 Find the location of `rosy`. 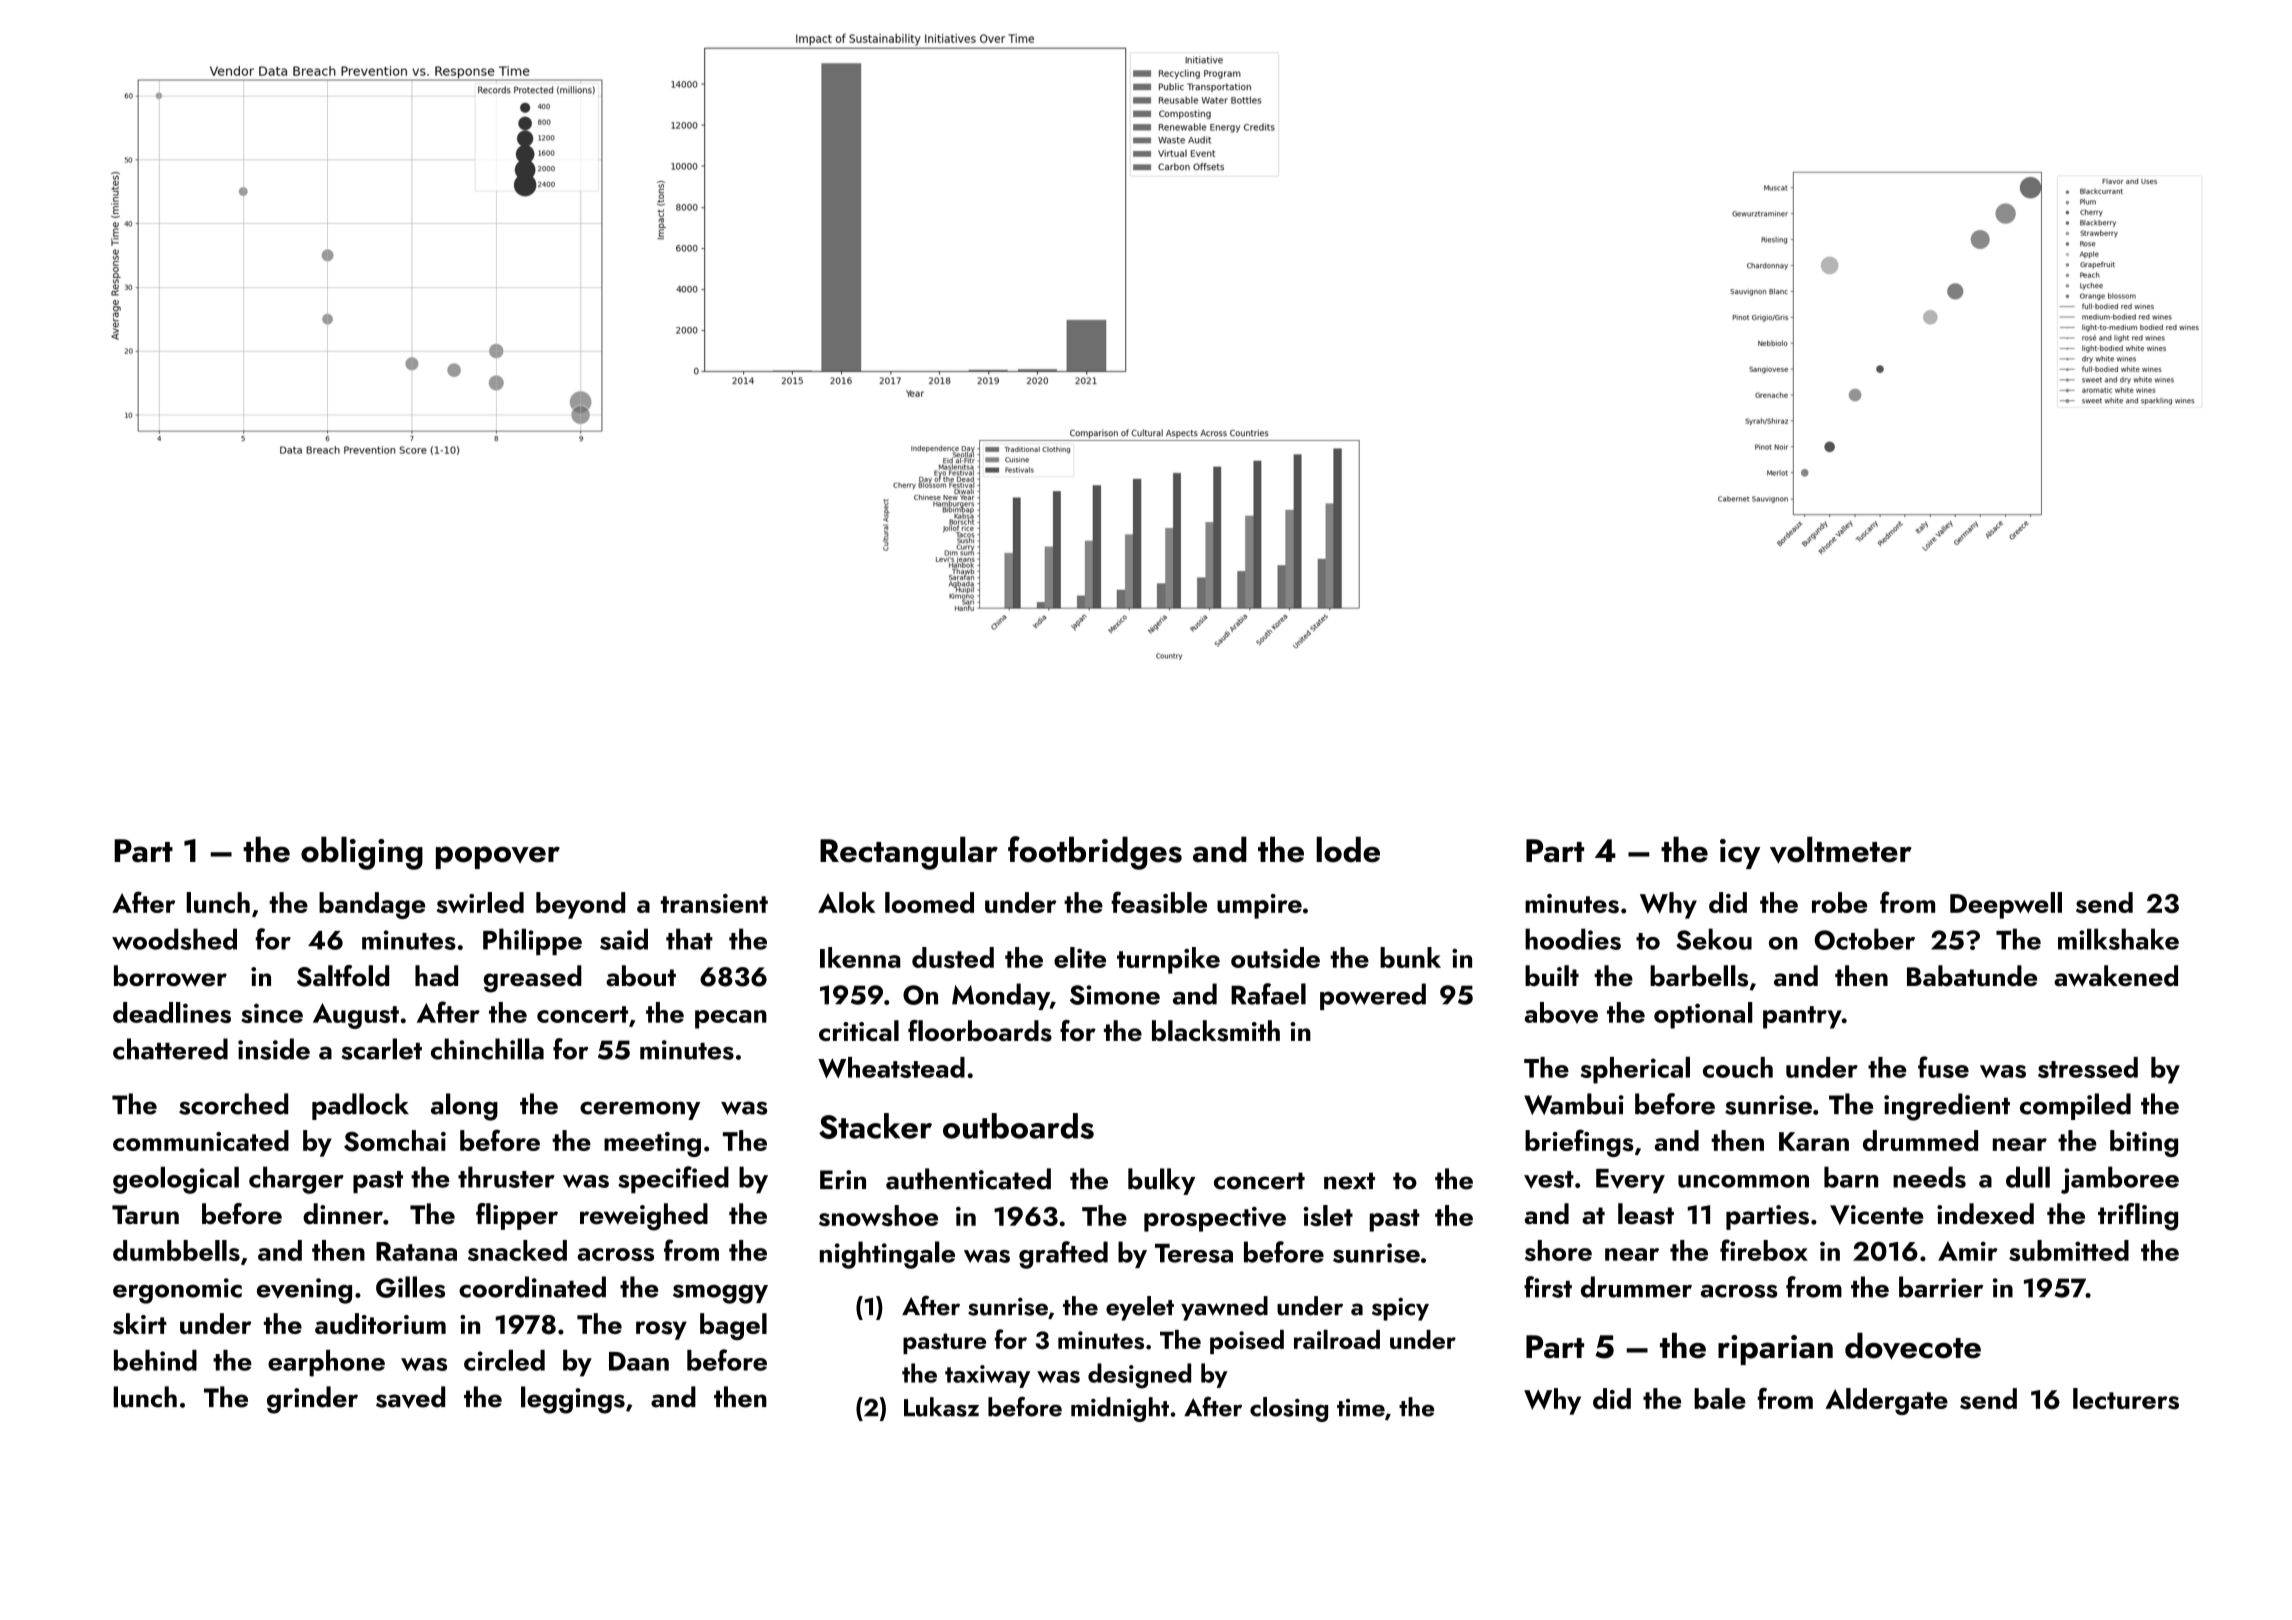

rosy is located at coordinates (661, 1330).
